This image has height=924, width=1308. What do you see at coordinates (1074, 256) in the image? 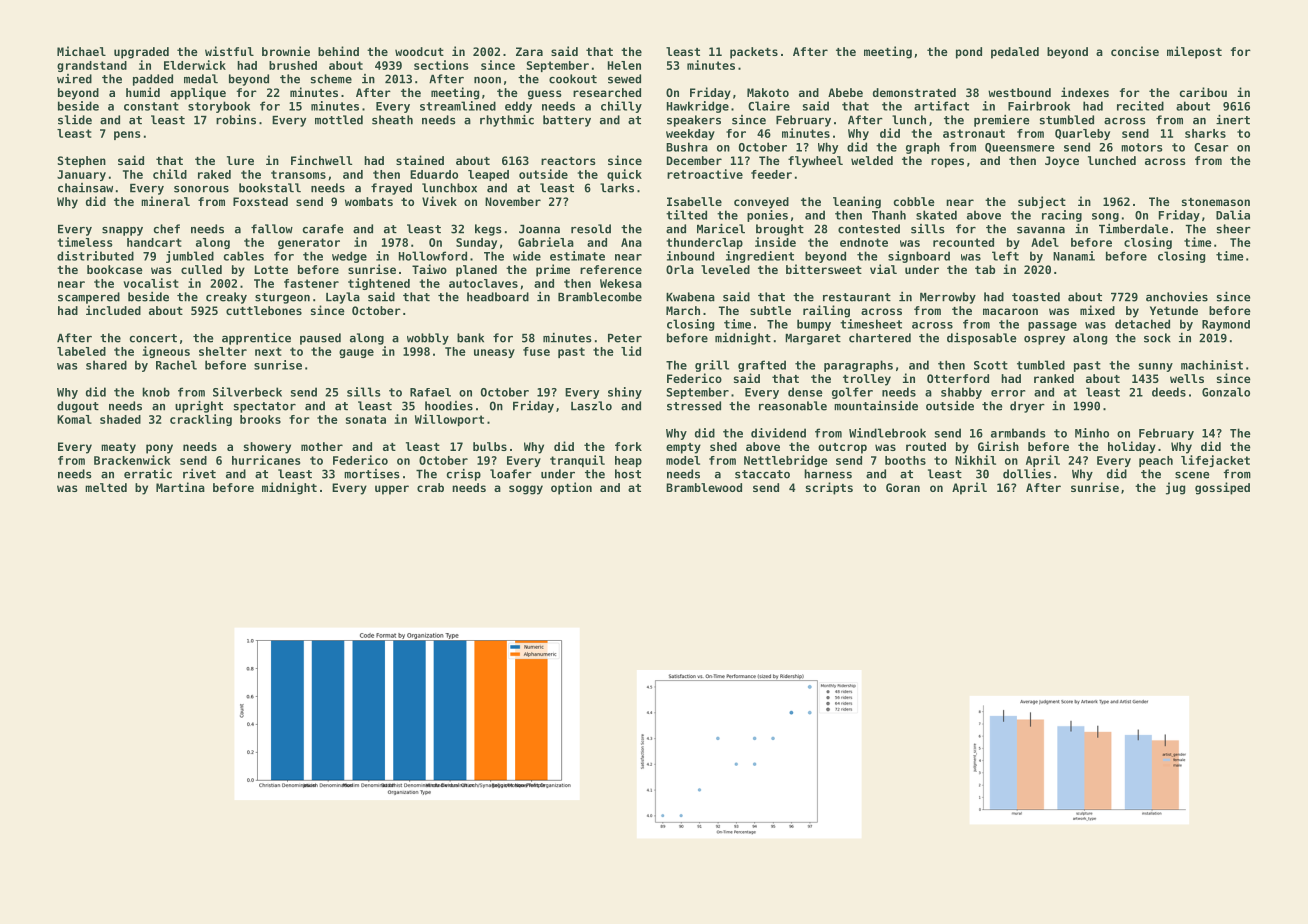
I see `Nanami` at bounding box center [1074, 256].
